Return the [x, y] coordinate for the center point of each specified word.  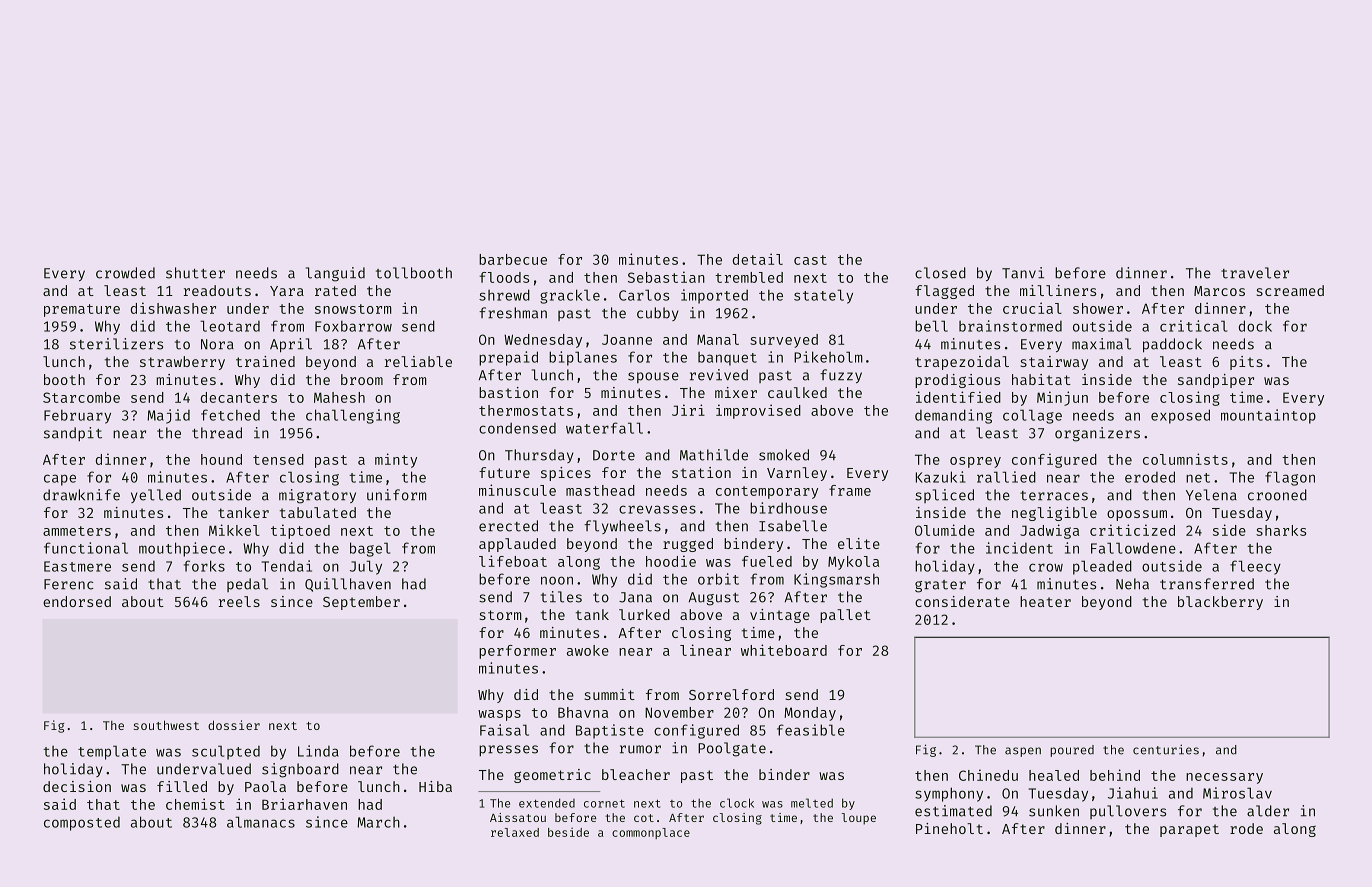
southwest [166, 725]
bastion [508, 392]
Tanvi [1023, 273]
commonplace [651, 833]
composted [82, 823]
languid [335, 274]
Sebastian [666, 277]
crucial [1032, 308]
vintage [780, 616]
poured [1072, 751]
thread [217, 433]
